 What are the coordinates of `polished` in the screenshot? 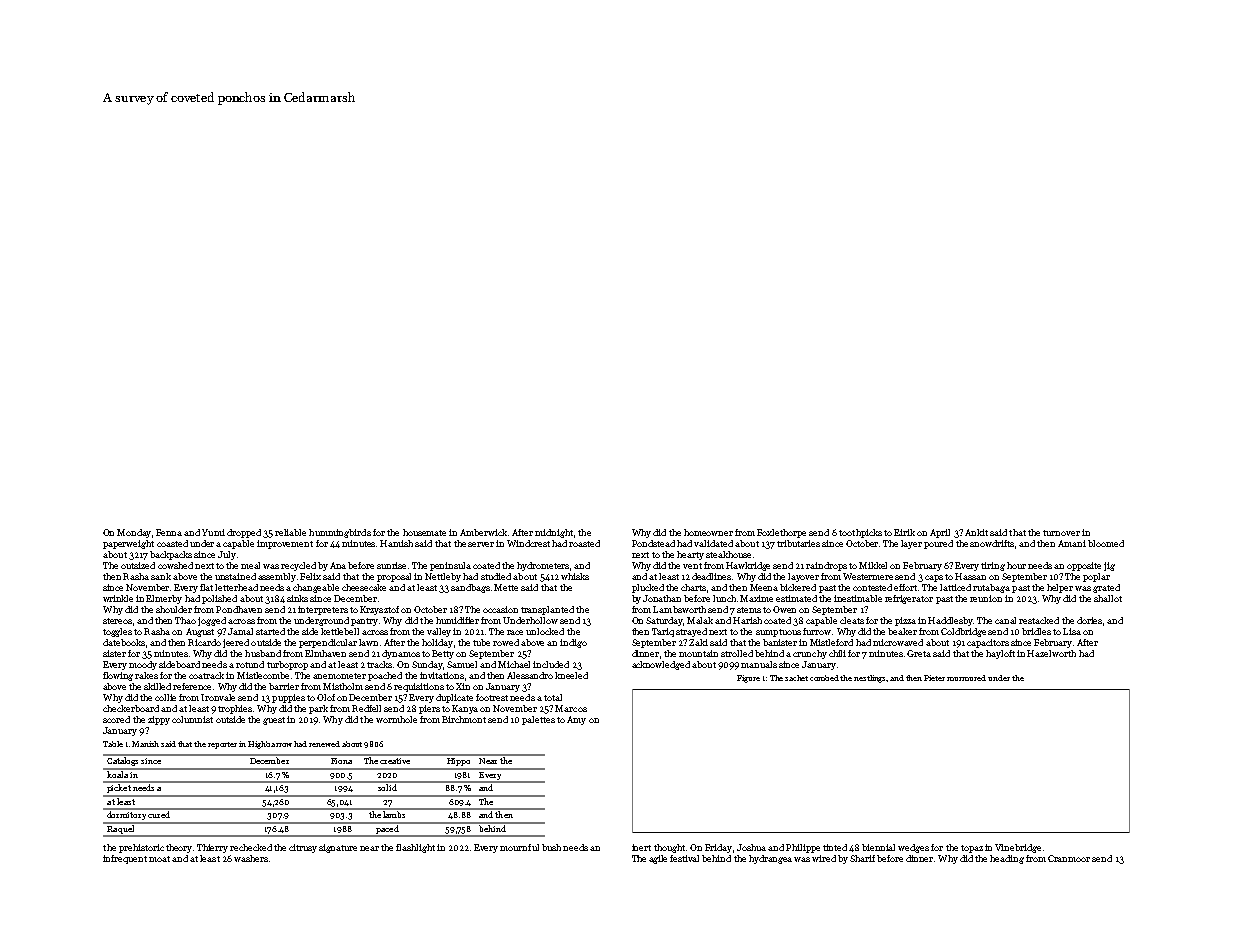 It's located at (219, 599).
